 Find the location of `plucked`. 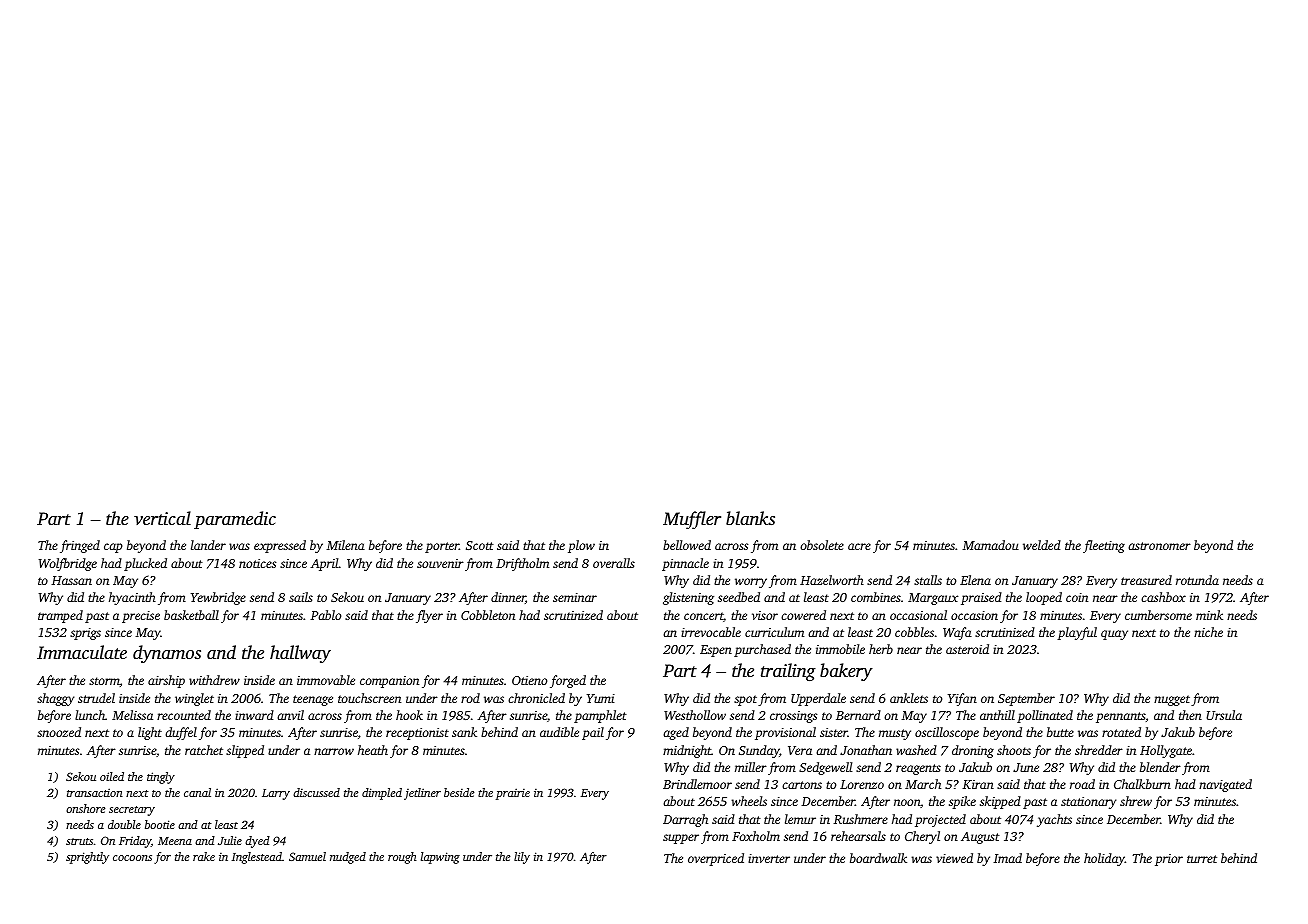

plucked is located at coordinates (145, 564).
